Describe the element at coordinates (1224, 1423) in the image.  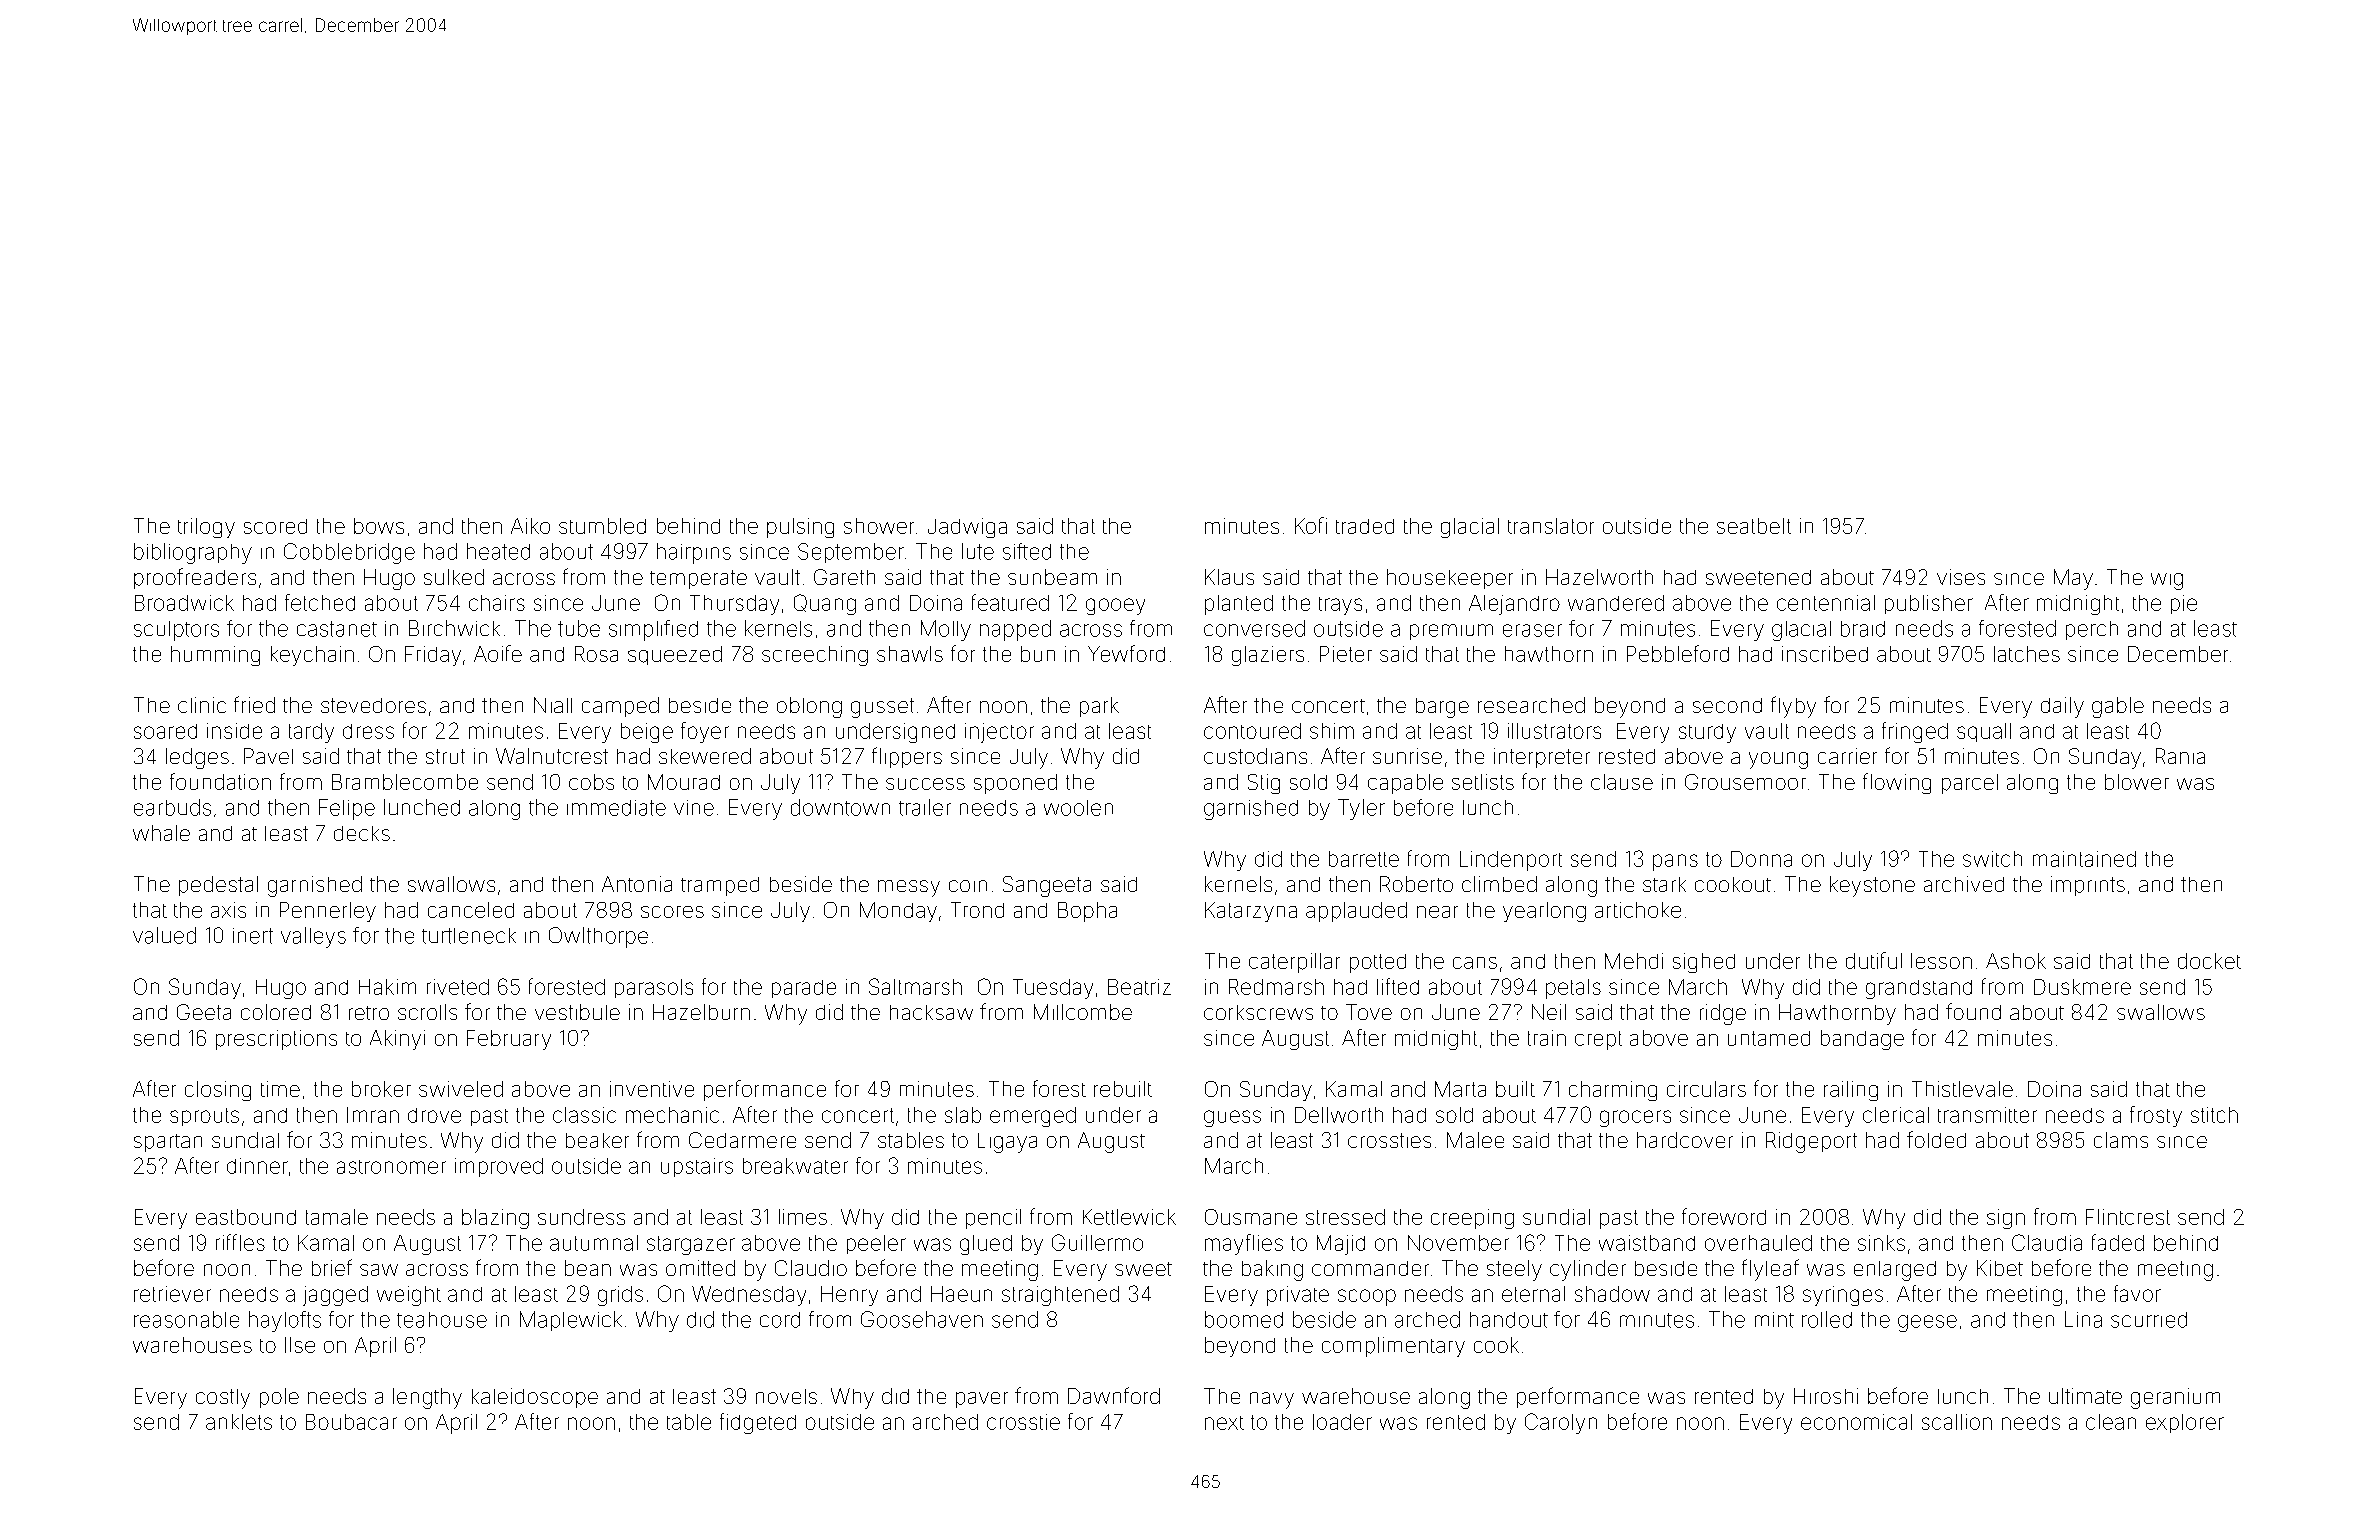
I see `next` at that location.
